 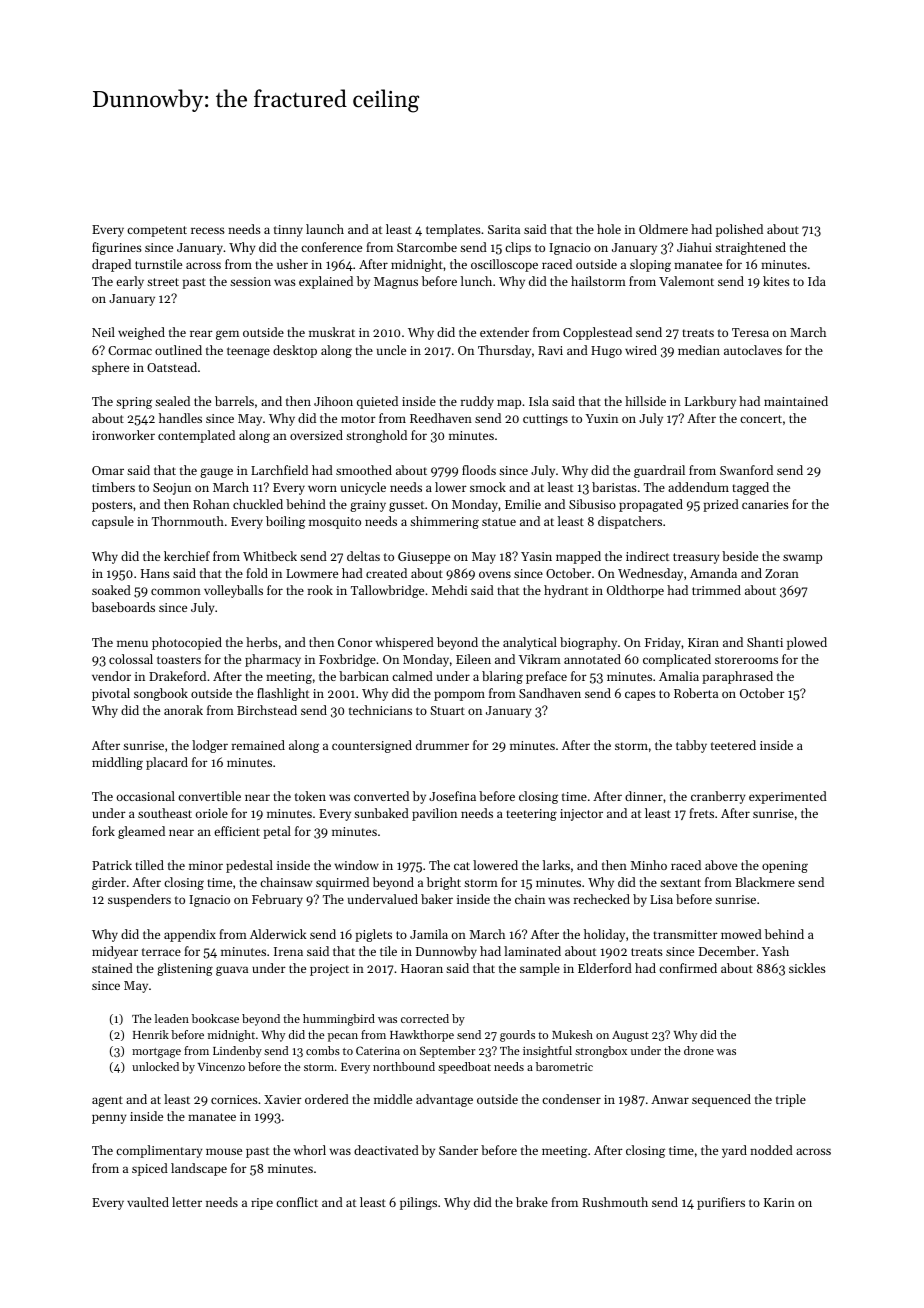 What do you see at coordinates (418, 1203) in the image?
I see `pilings` at bounding box center [418, 1203].
